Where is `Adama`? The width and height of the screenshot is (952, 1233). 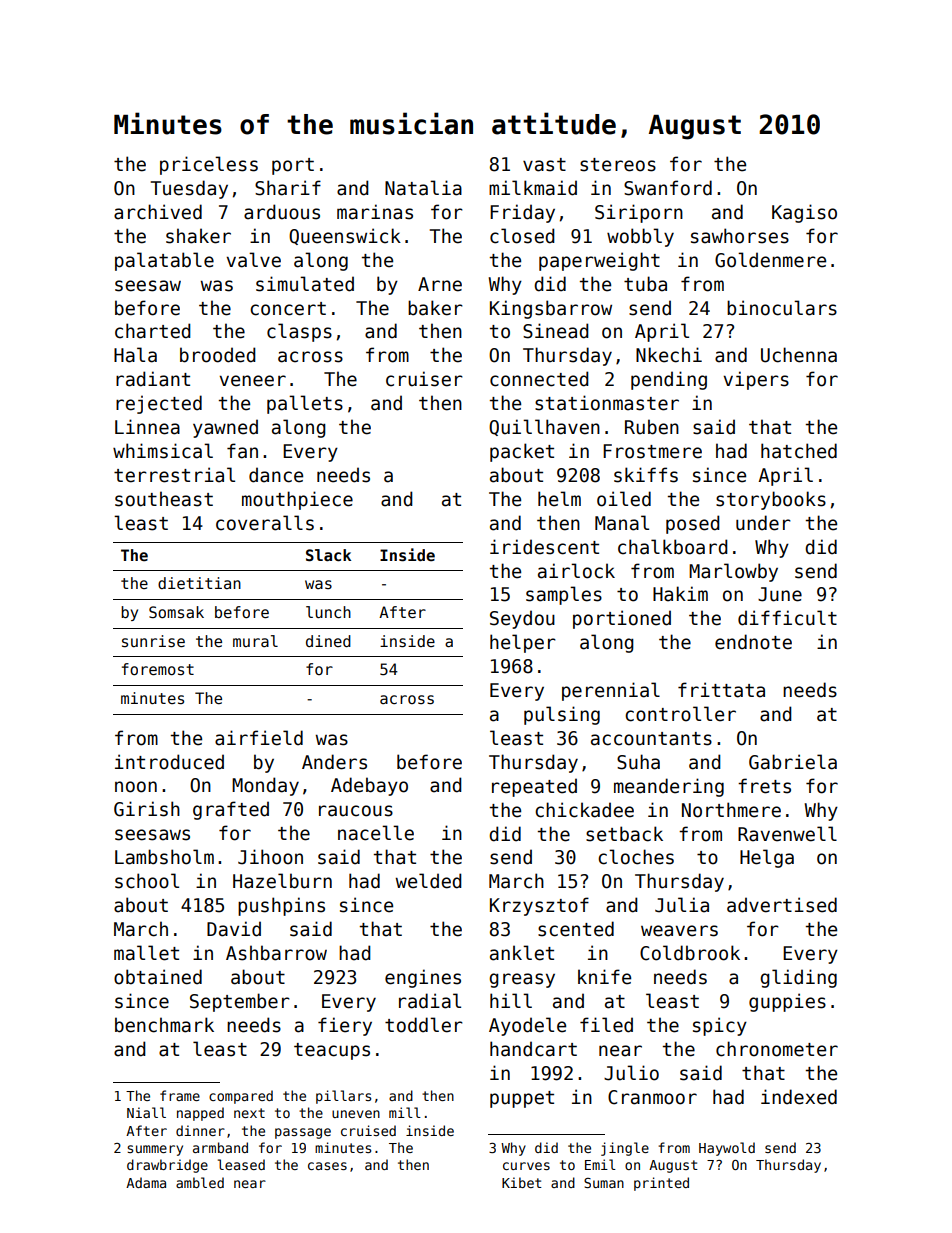 Adama is located at coordinates (146, 1182).
